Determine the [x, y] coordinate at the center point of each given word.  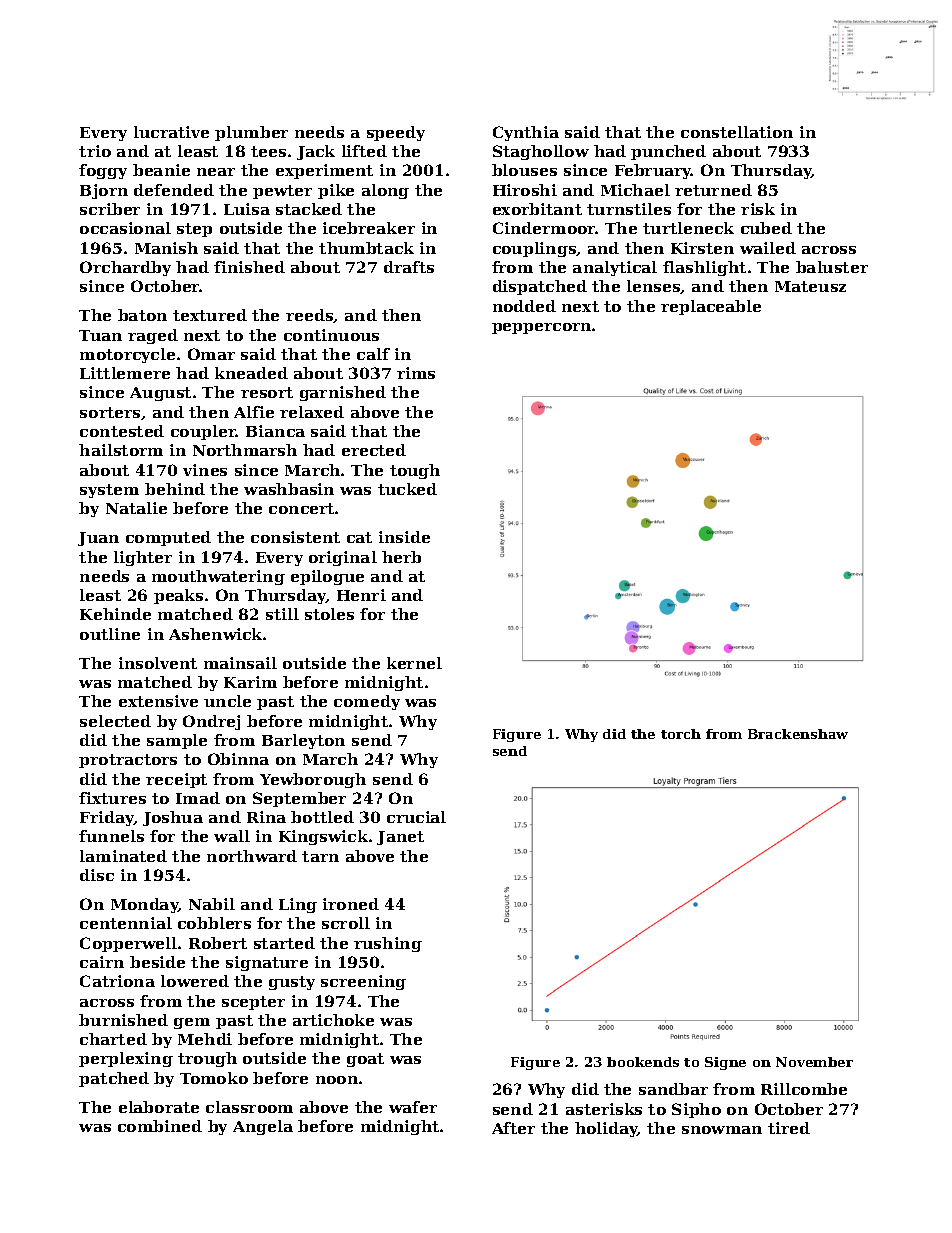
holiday [606, 1129]
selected [115, 721]
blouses [524, 170]
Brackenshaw [798, 734]
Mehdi [205, 1039]
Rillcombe [804, 1089]
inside [404, 537]
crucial [416, 817]
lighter [143, 558]
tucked [407, 489]
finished [249, 267]
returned [713, 190]
